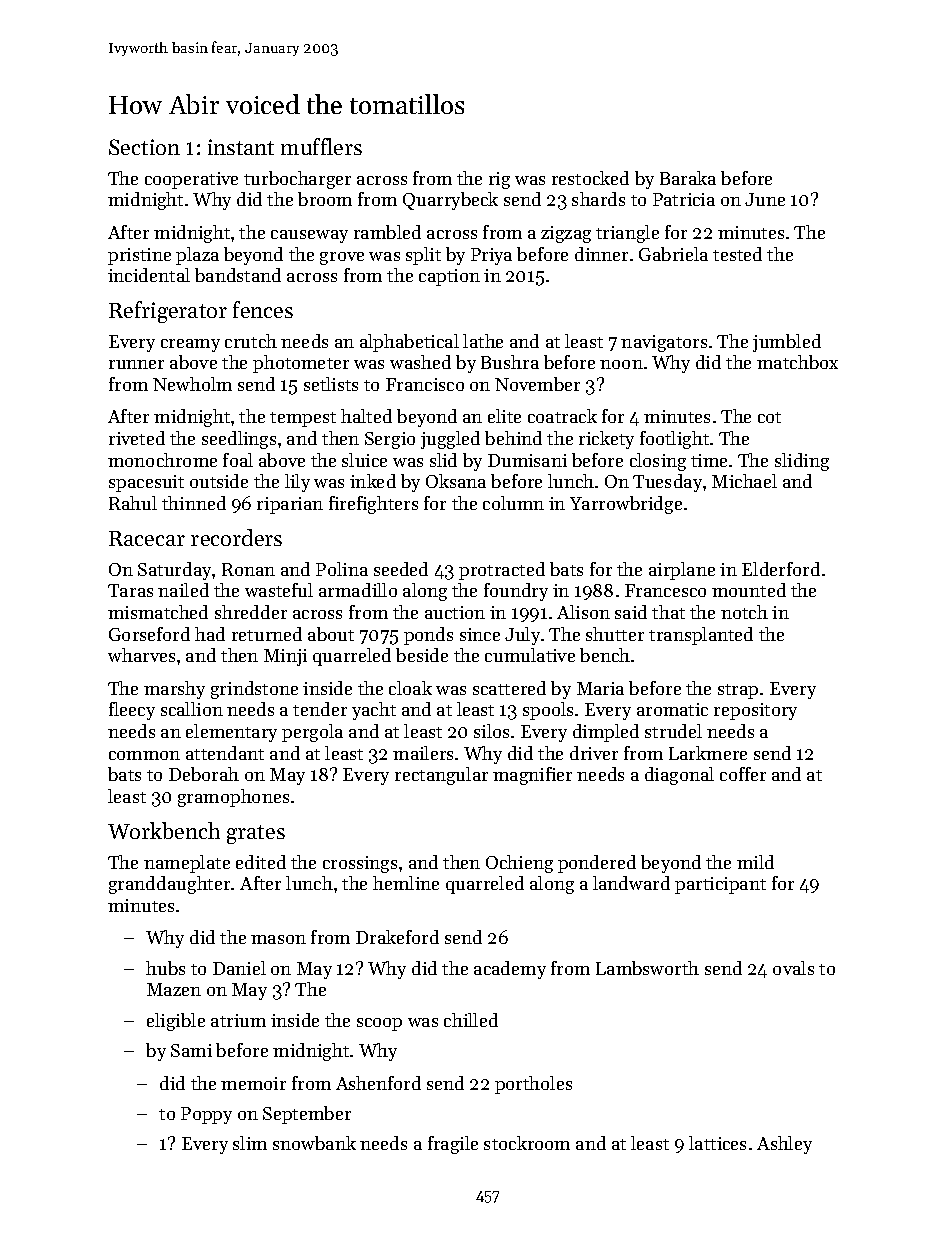  I want to click on marshy, so click(174, 690).
